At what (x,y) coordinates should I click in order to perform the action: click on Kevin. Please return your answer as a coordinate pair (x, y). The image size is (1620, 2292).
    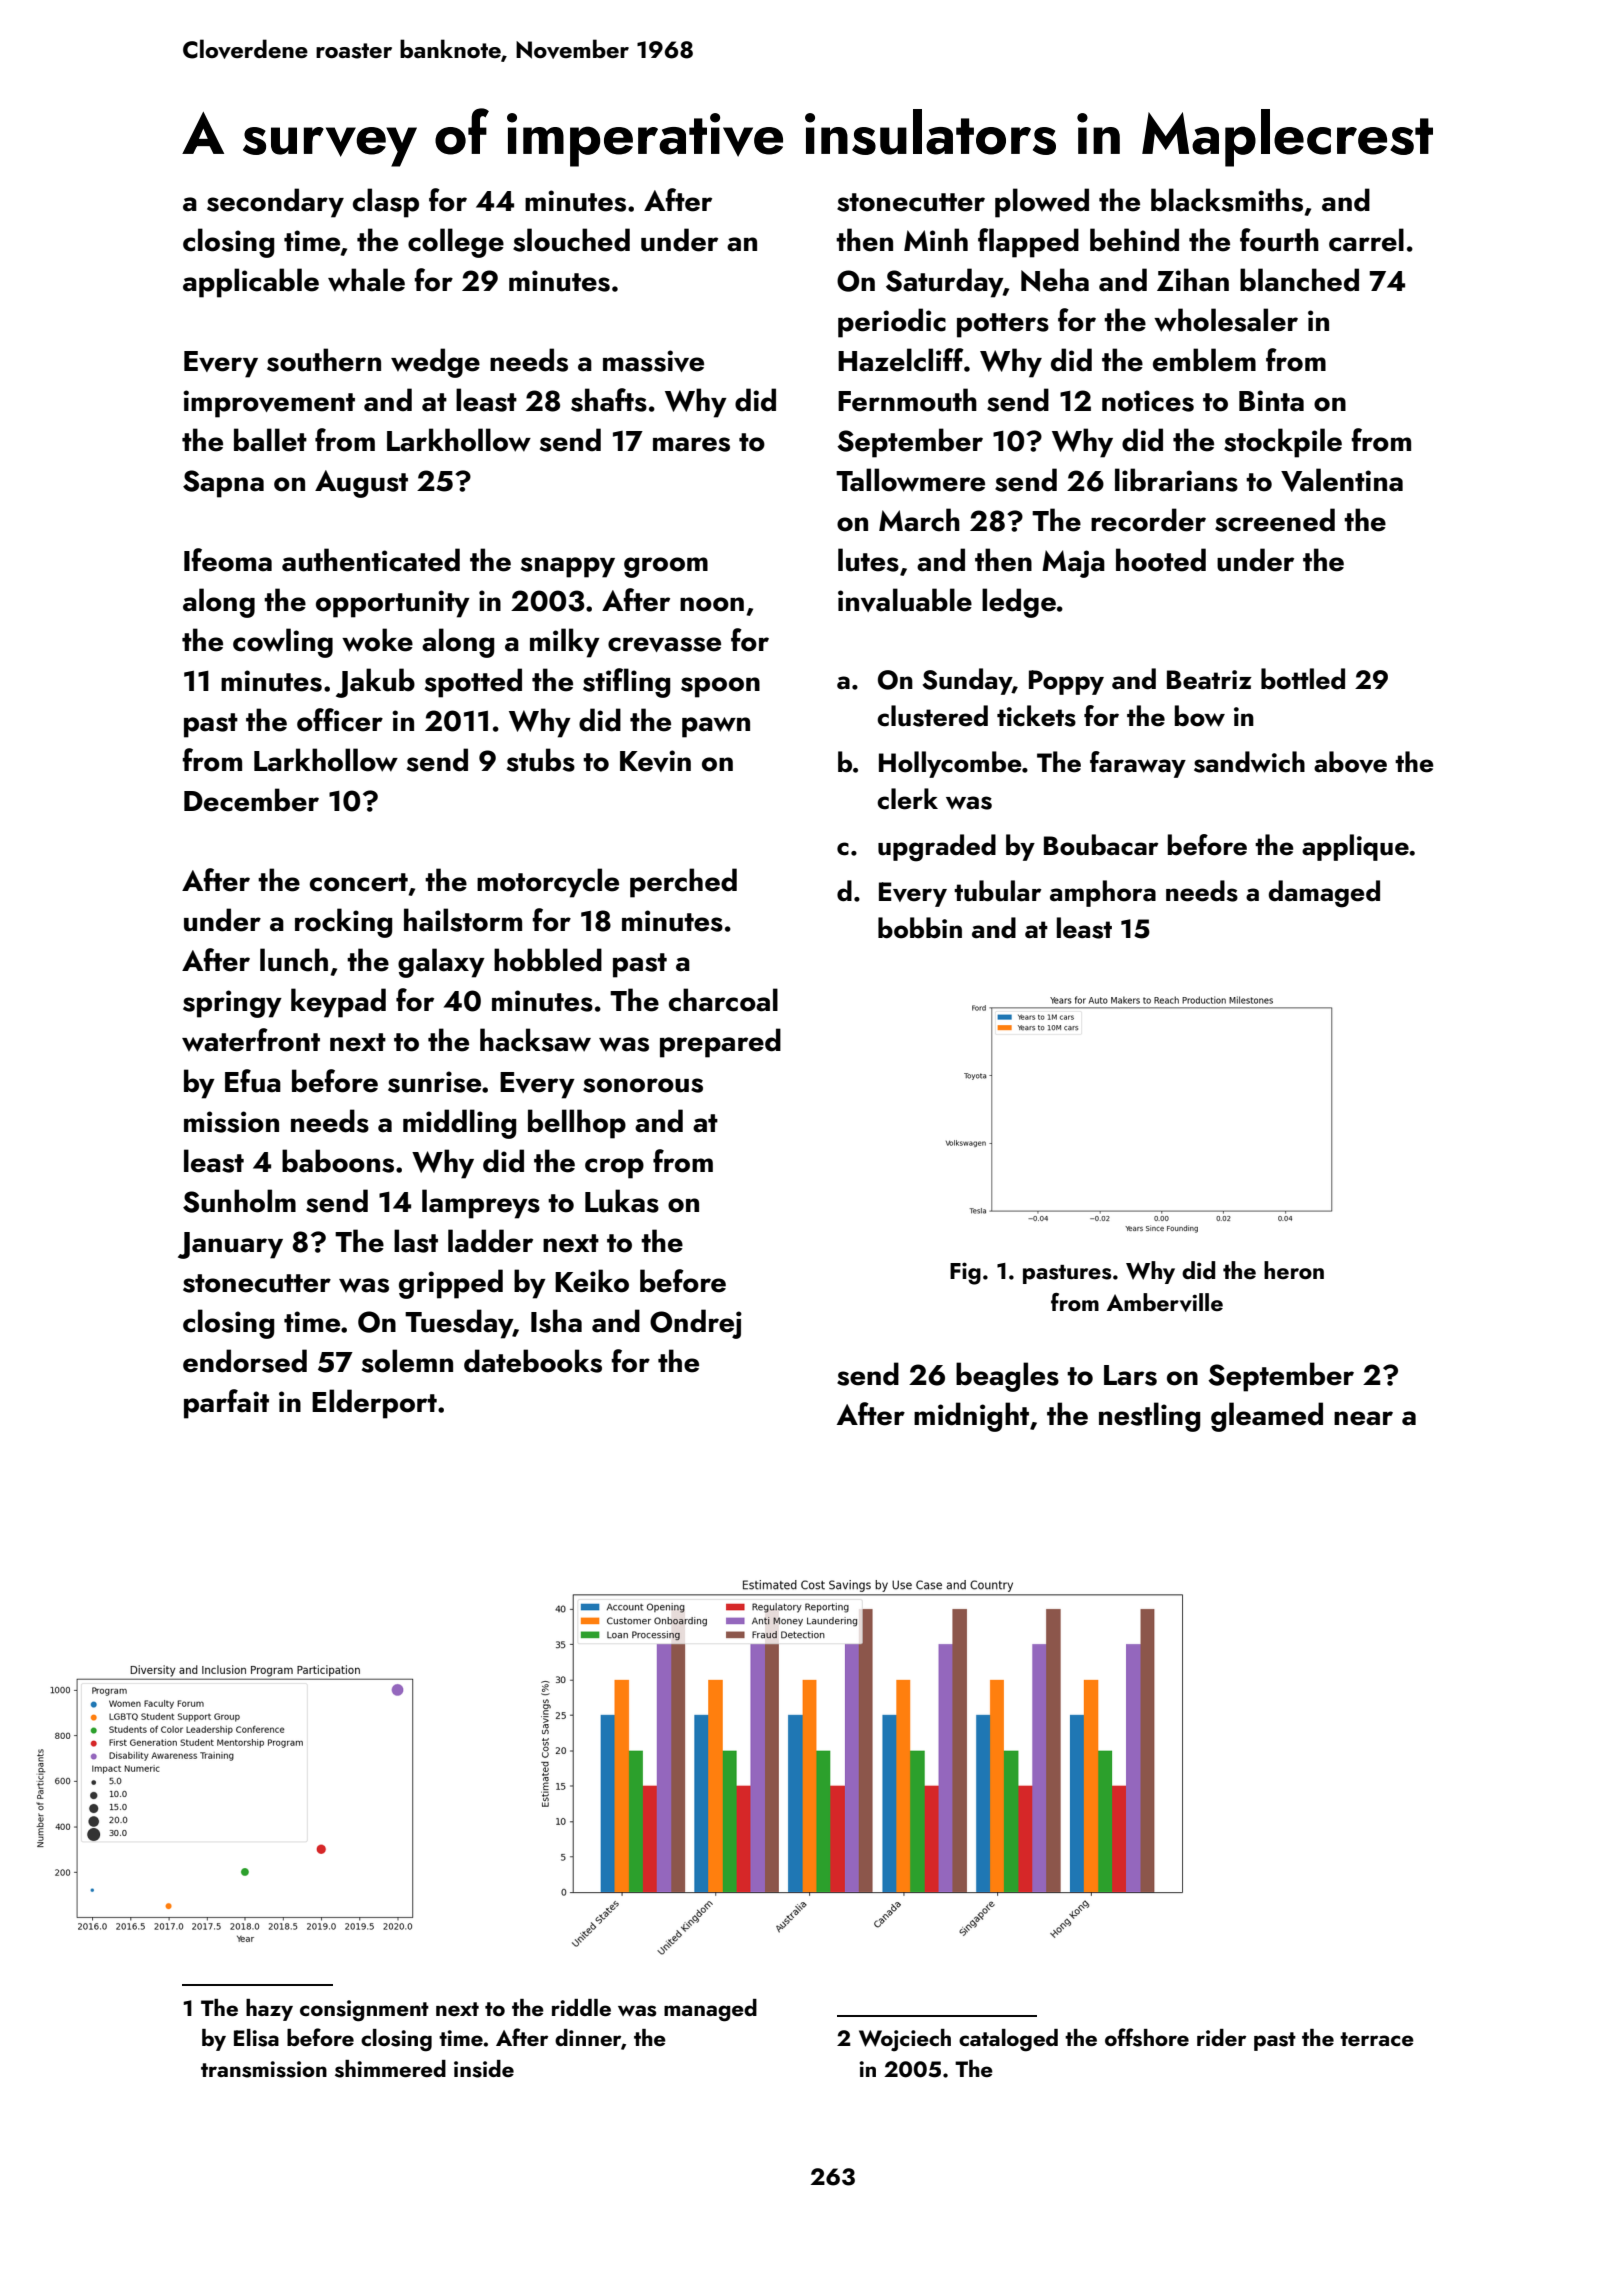
    Looking at the image, I should click on (655, 761).
